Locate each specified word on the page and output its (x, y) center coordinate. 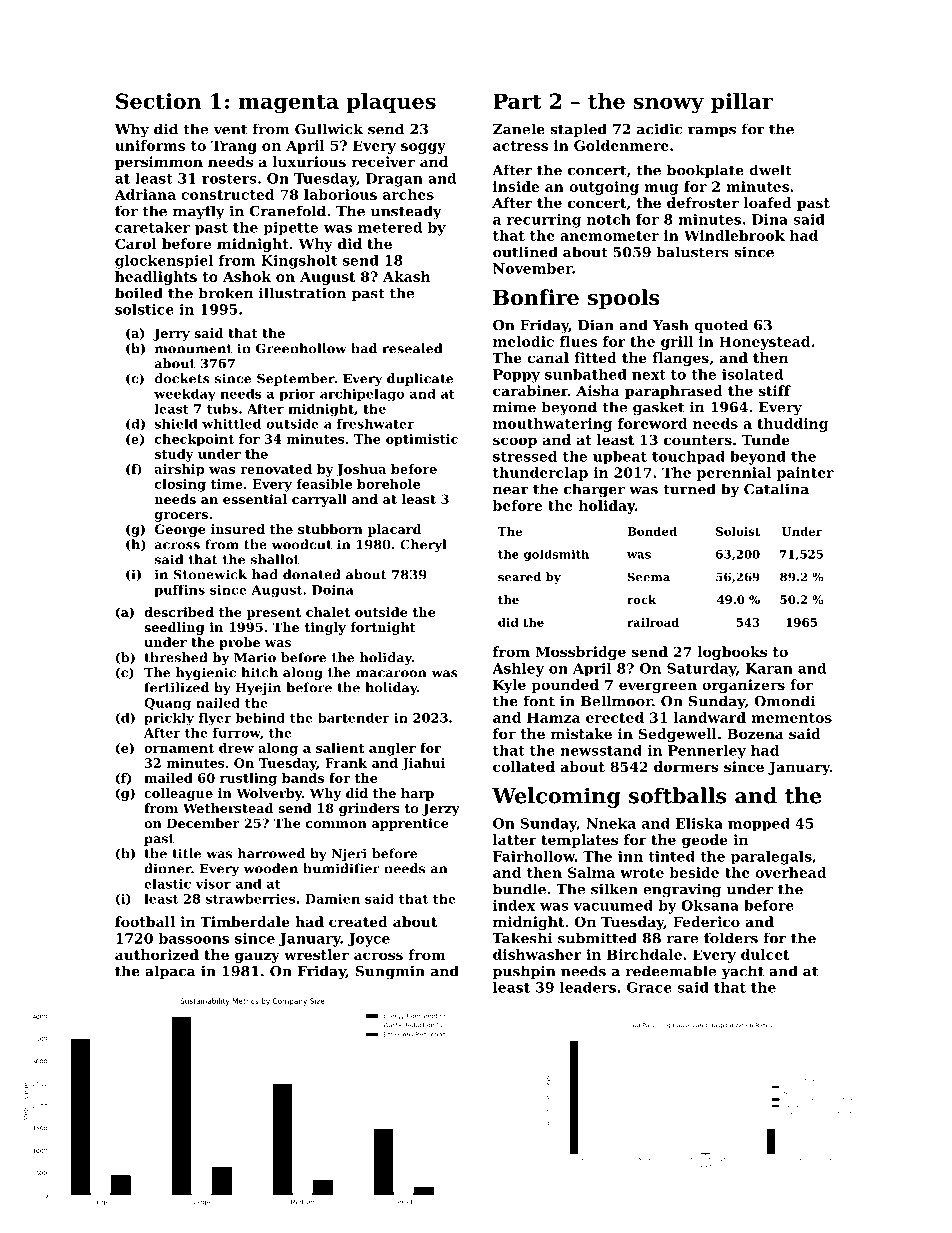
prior (297, 395)
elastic (167, 883)
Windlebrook (734, 235)
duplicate (420, 379)
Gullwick (329, 129)
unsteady (406, 212)
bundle (519, 889)
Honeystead (764, 343)
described (179, 612)
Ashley (518, 670)
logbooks (732, 653)
